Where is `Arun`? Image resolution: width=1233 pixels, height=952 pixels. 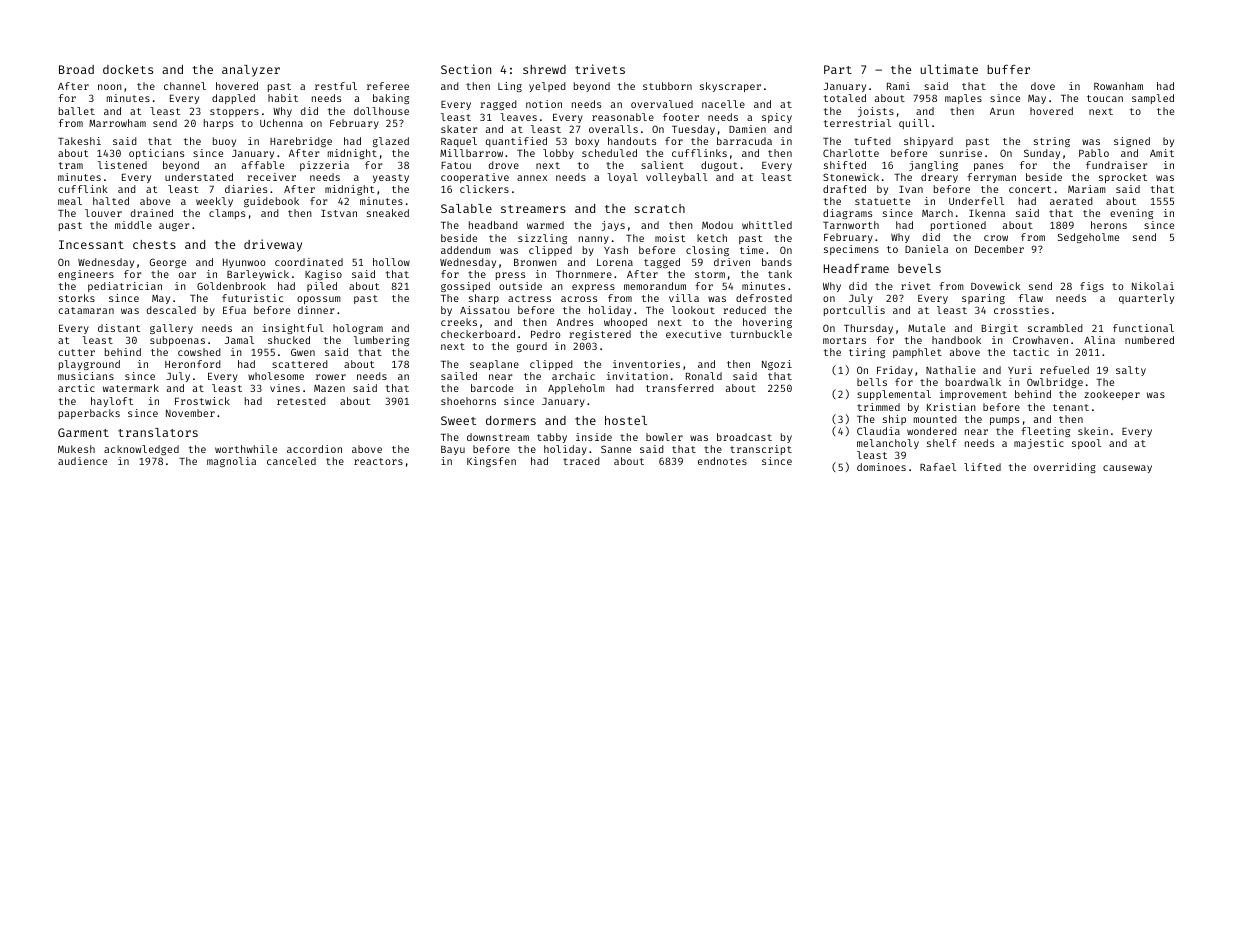
Arun is located at coordinates (1002, 111).
